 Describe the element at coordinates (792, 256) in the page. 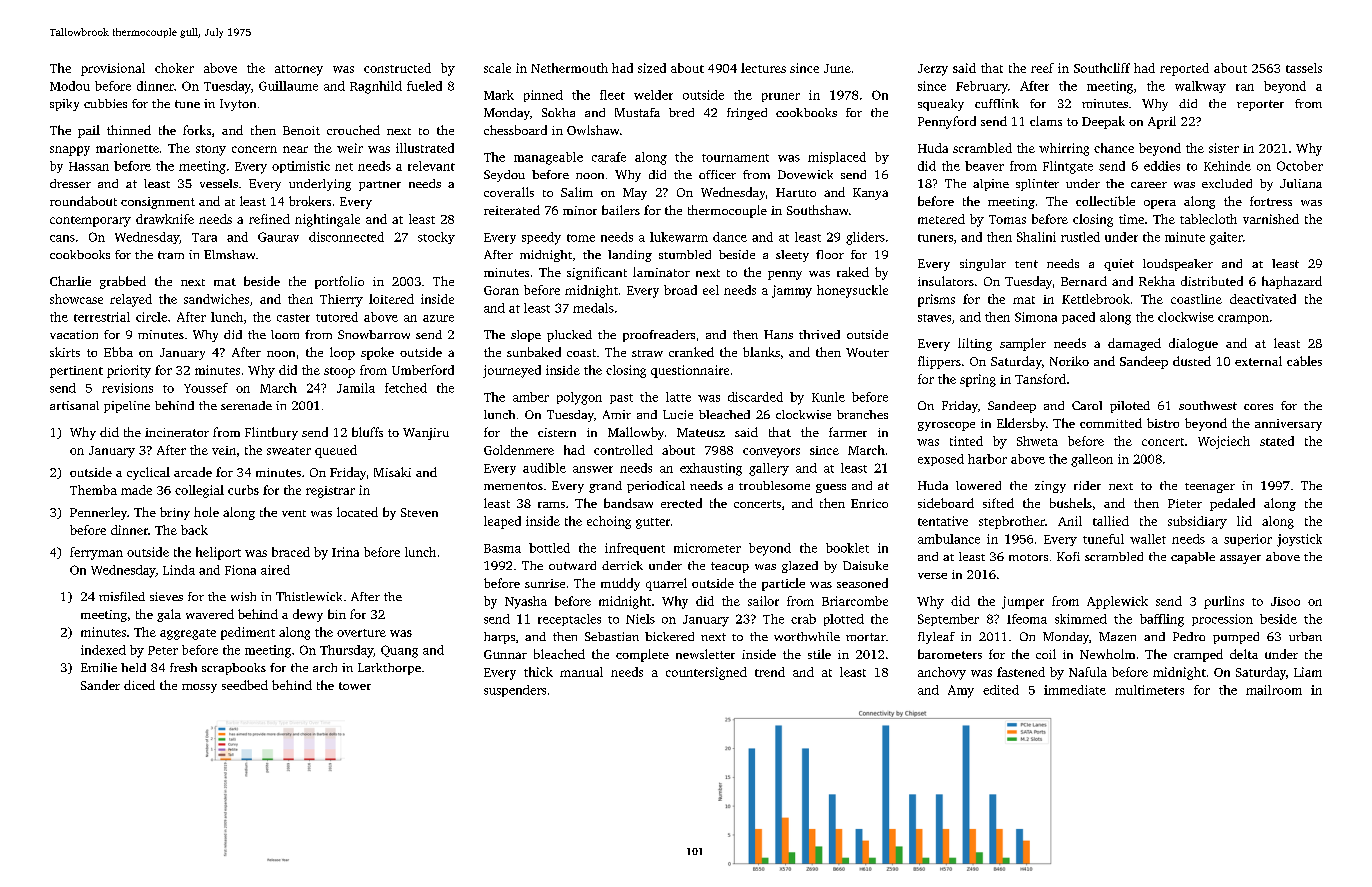

I see `sleety` at that location.
